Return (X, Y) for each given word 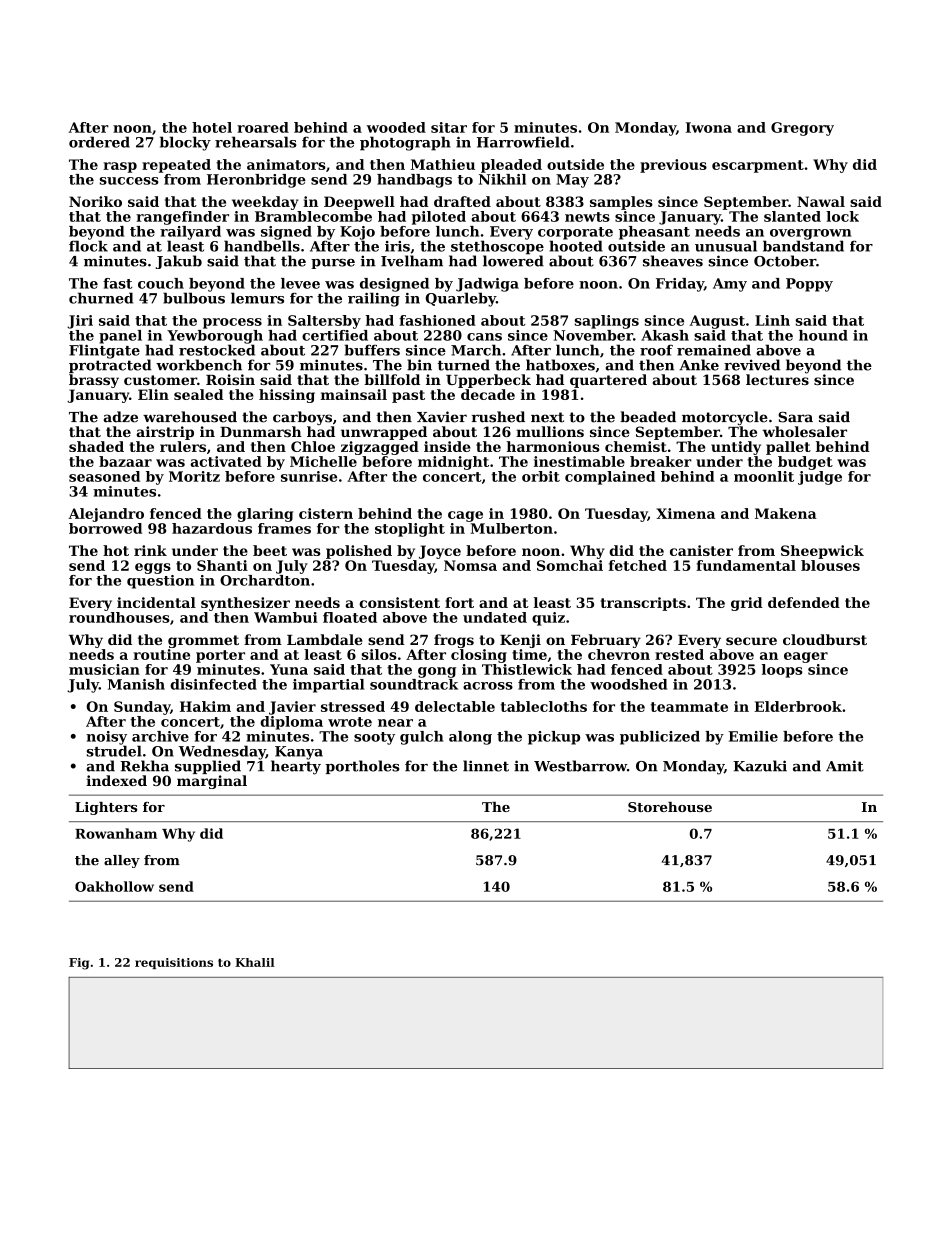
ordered (99, 142)
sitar (449, 127)
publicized (660, 738)
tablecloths (544, 706)
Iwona (709, 127)
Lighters (106, 808)
